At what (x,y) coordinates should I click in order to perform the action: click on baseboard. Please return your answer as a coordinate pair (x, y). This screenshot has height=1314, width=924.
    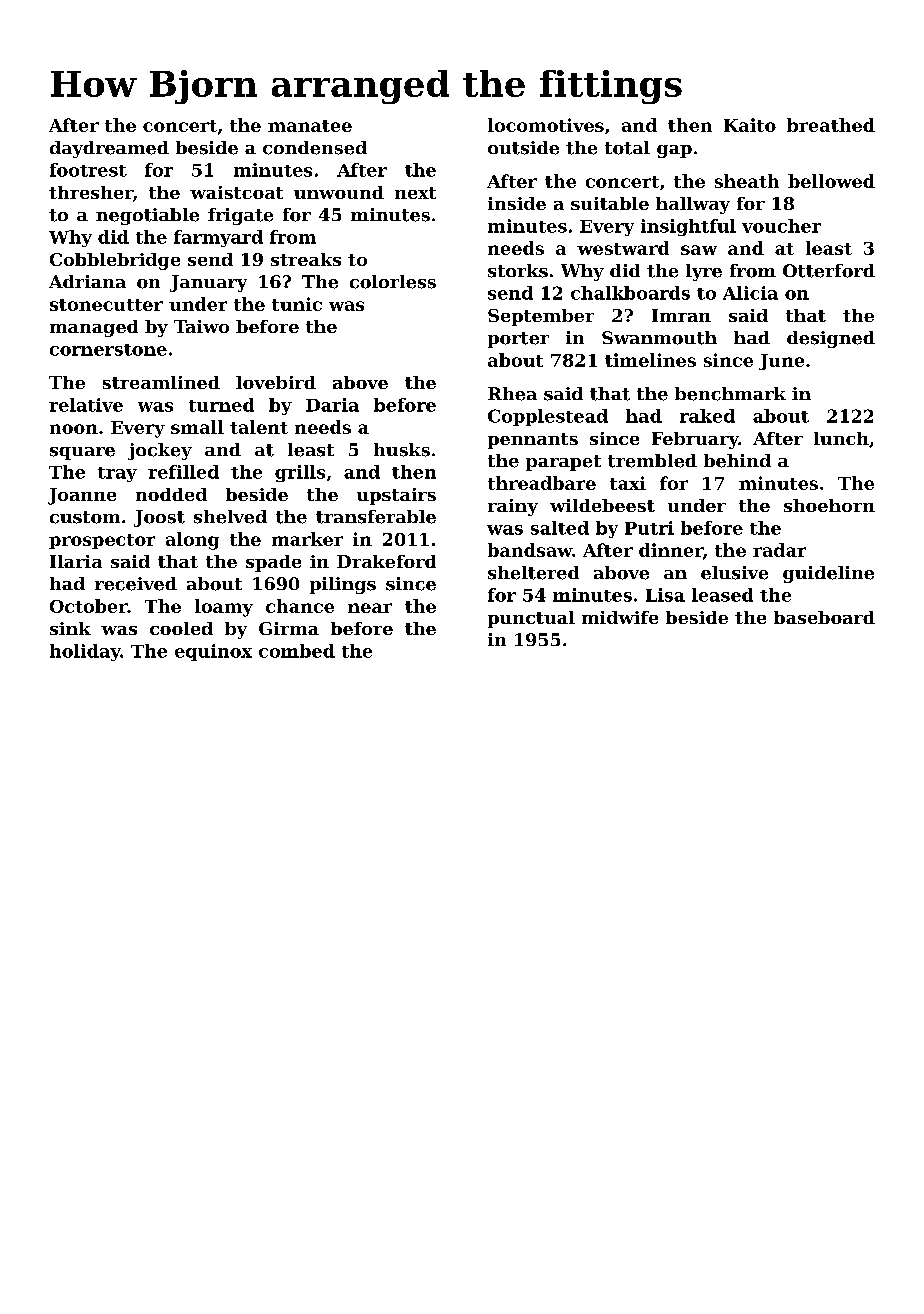
    Looking at the image, I should click on (824, 617).
